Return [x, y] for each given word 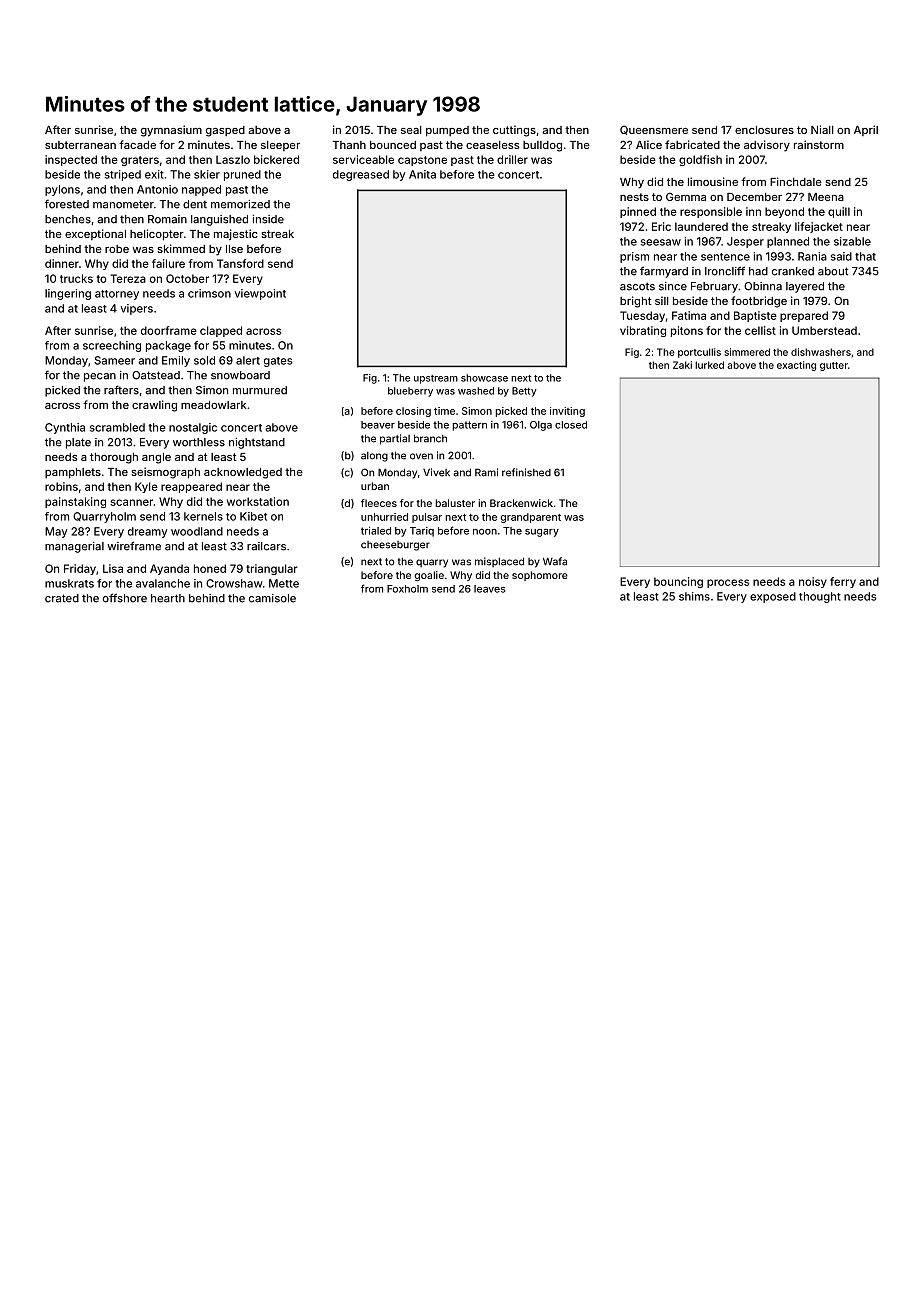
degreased [361, 175]
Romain [167, 219]
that [865, 256]
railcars [266, 546]
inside [268, 219]
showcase [484, 378]
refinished [526, 472]
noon [485, 532]
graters [140, 161]
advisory [767, 146]
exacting [796, 366]
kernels [203, 516]
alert [248, 360]
